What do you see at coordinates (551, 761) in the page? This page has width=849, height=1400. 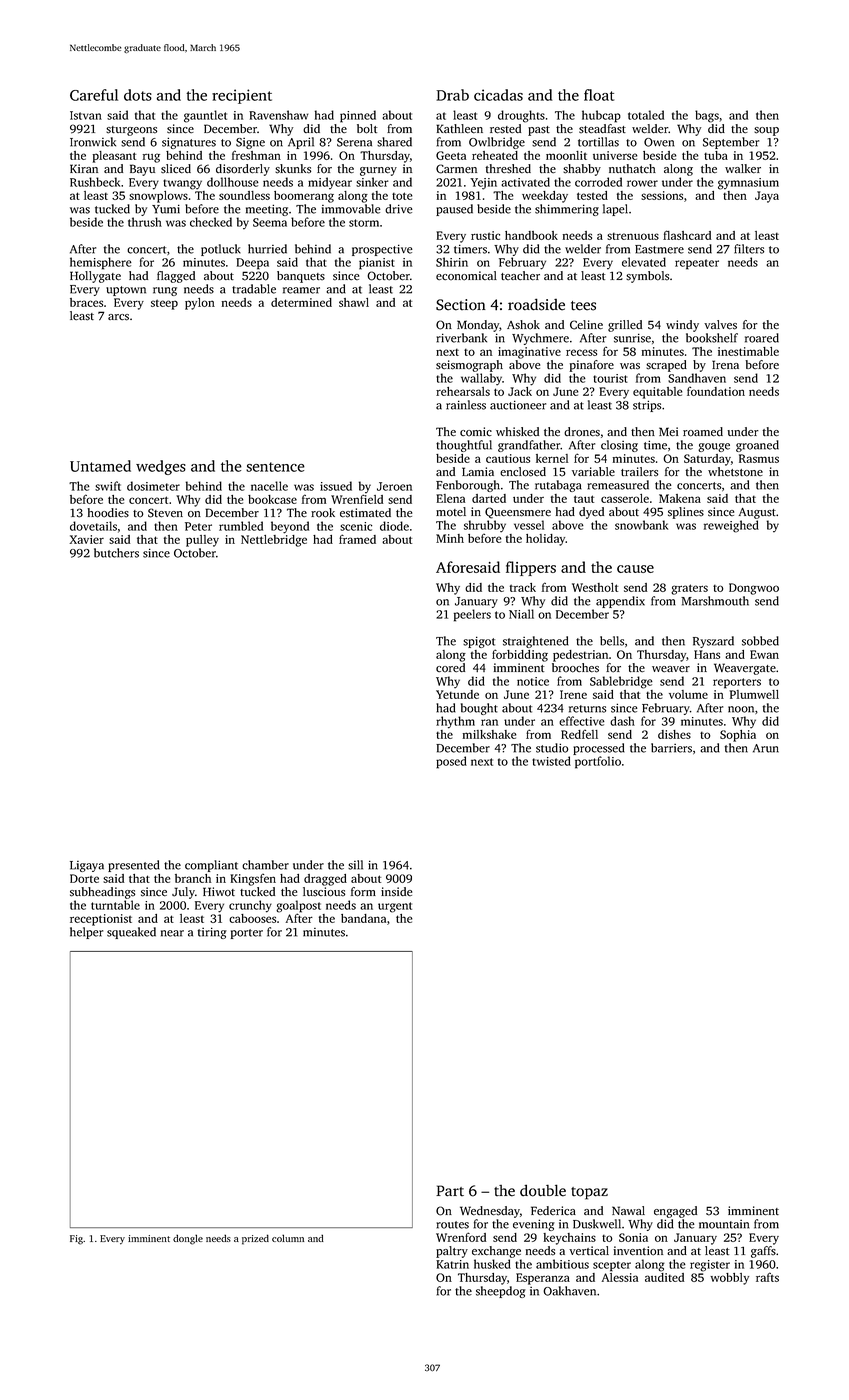 I see `twisted` at bounding box center [551, 761].
